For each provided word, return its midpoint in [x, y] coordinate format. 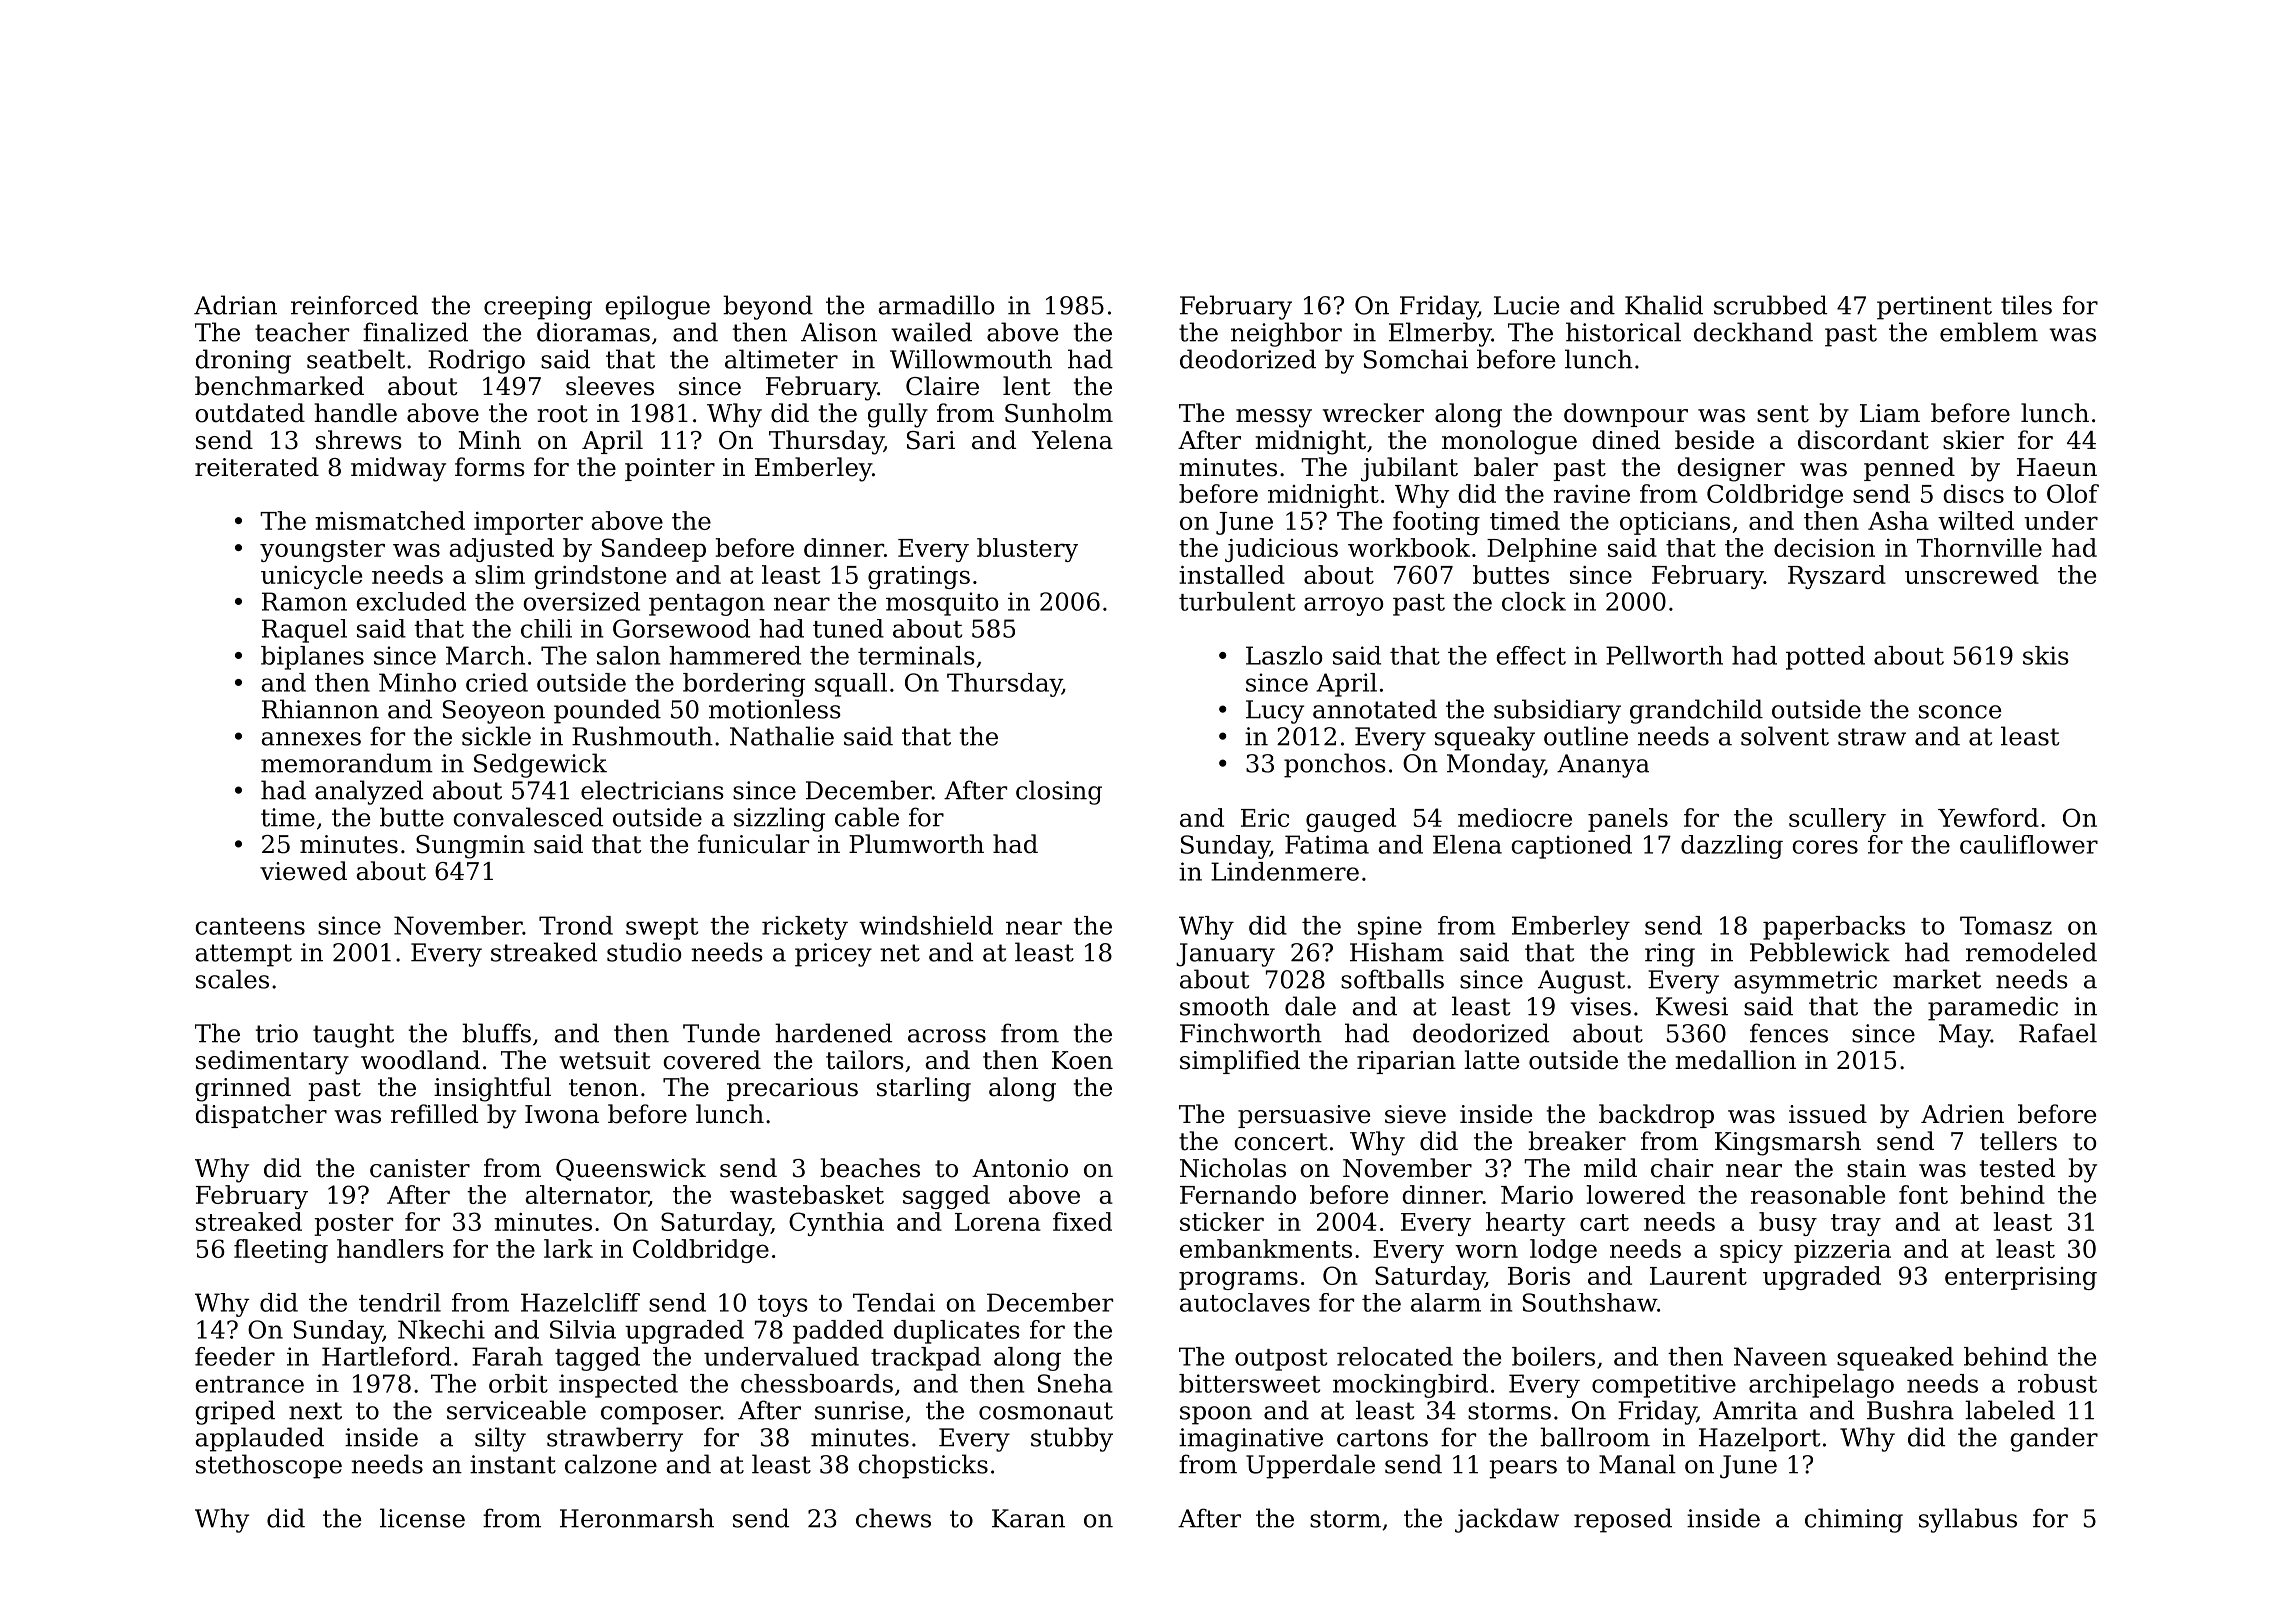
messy [1274, 418]
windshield [926, 925]
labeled [2010, 1410]
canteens [250, 926]
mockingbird [1410, 1386]
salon [629, 655]
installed [1232, 574]
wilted [1976, 520]
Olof [2073, 493]
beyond [768, 307]
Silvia [583, 1329]
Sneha [1075, 1383]
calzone [611, 1464]
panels [1628, 820]
